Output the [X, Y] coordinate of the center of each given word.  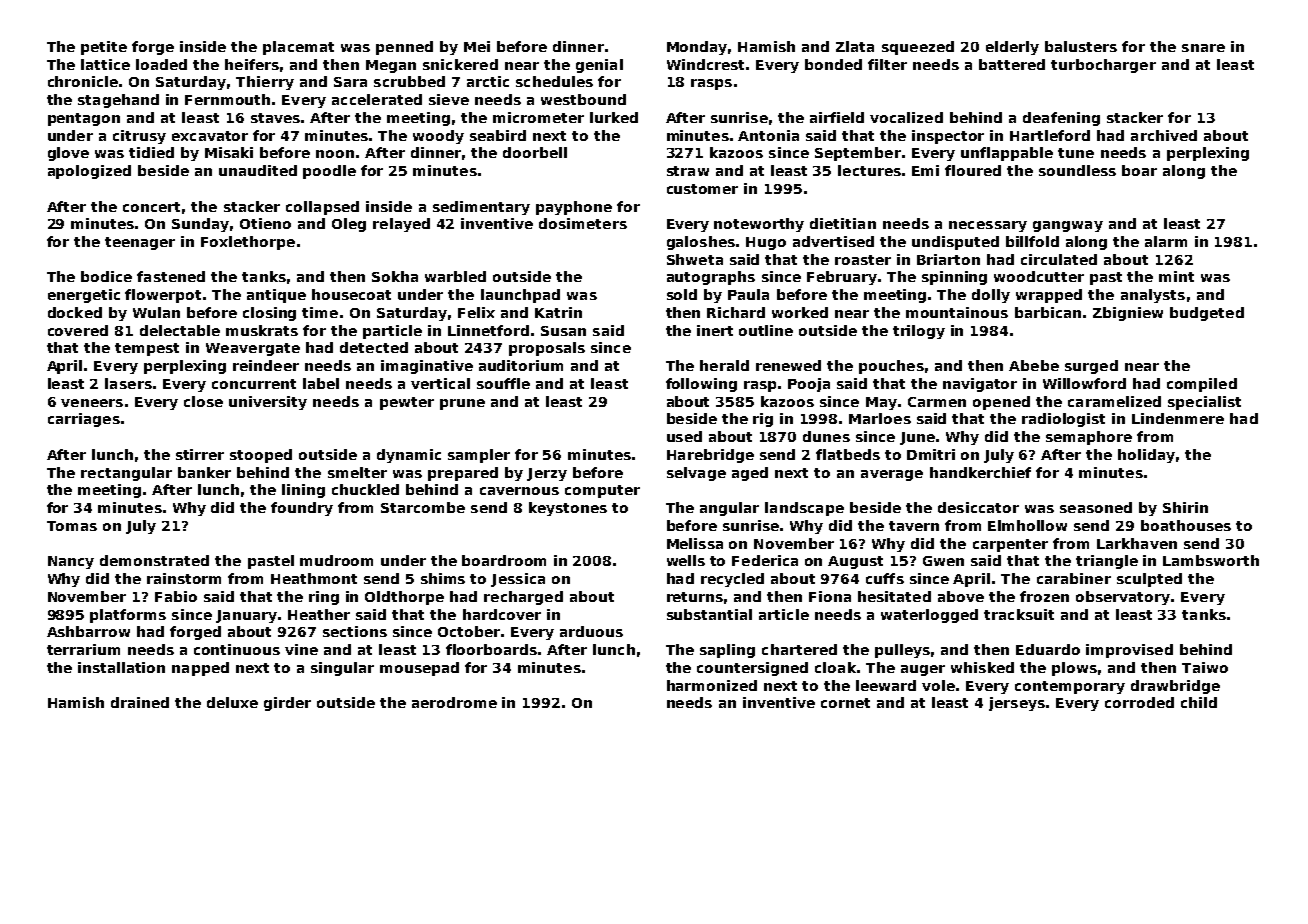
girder [287, 704]
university [268, 403]
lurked [614, 117]
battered [1012, 64]
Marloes [880, 418]
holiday [1146, 456]
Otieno [265, 223]
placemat [298, 48]
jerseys [1017, 704]
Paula [748, 294]
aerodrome [454, 702]
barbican [1048, 312]
